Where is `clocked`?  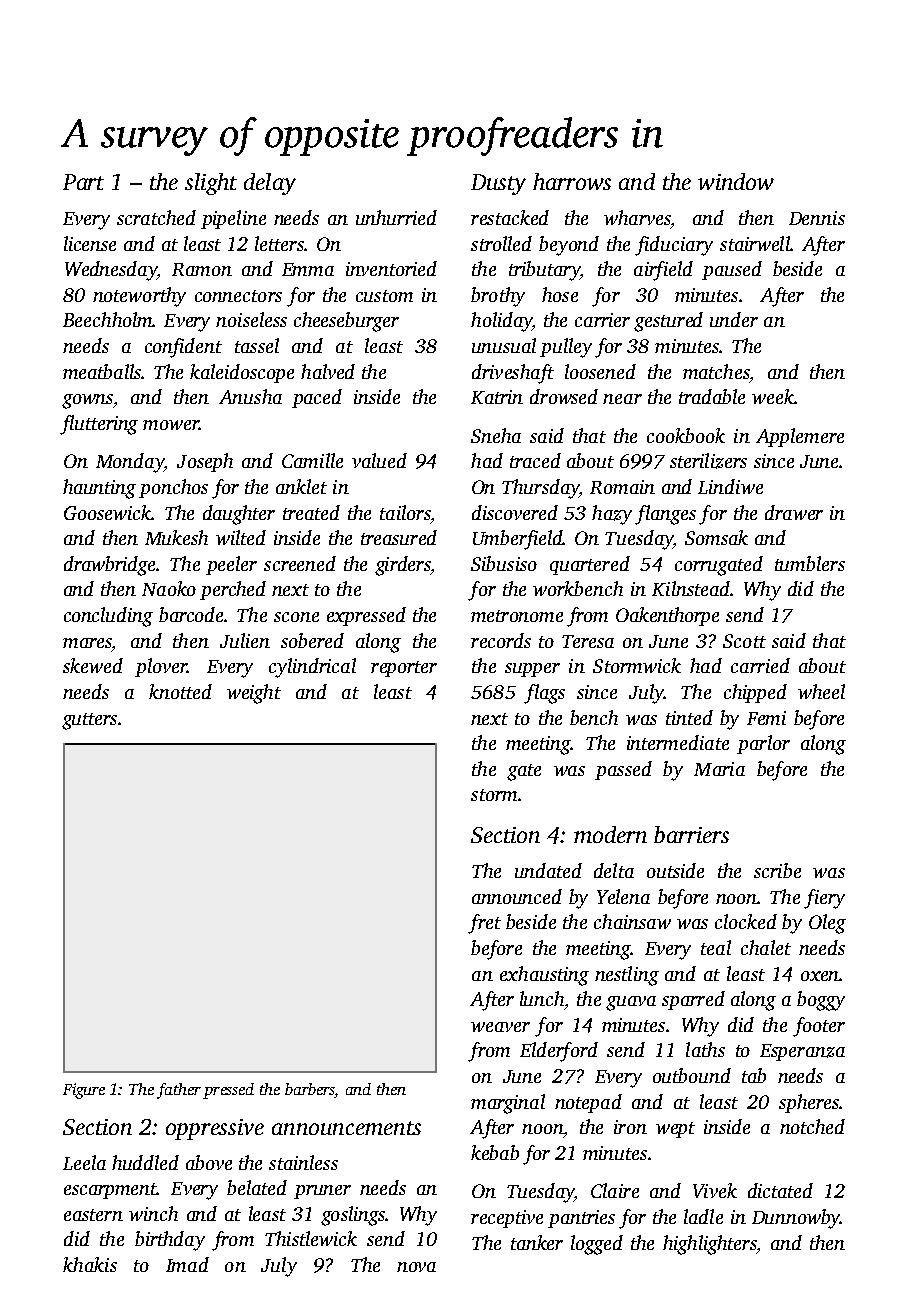
clocked is located at coordinates (746, 921).
